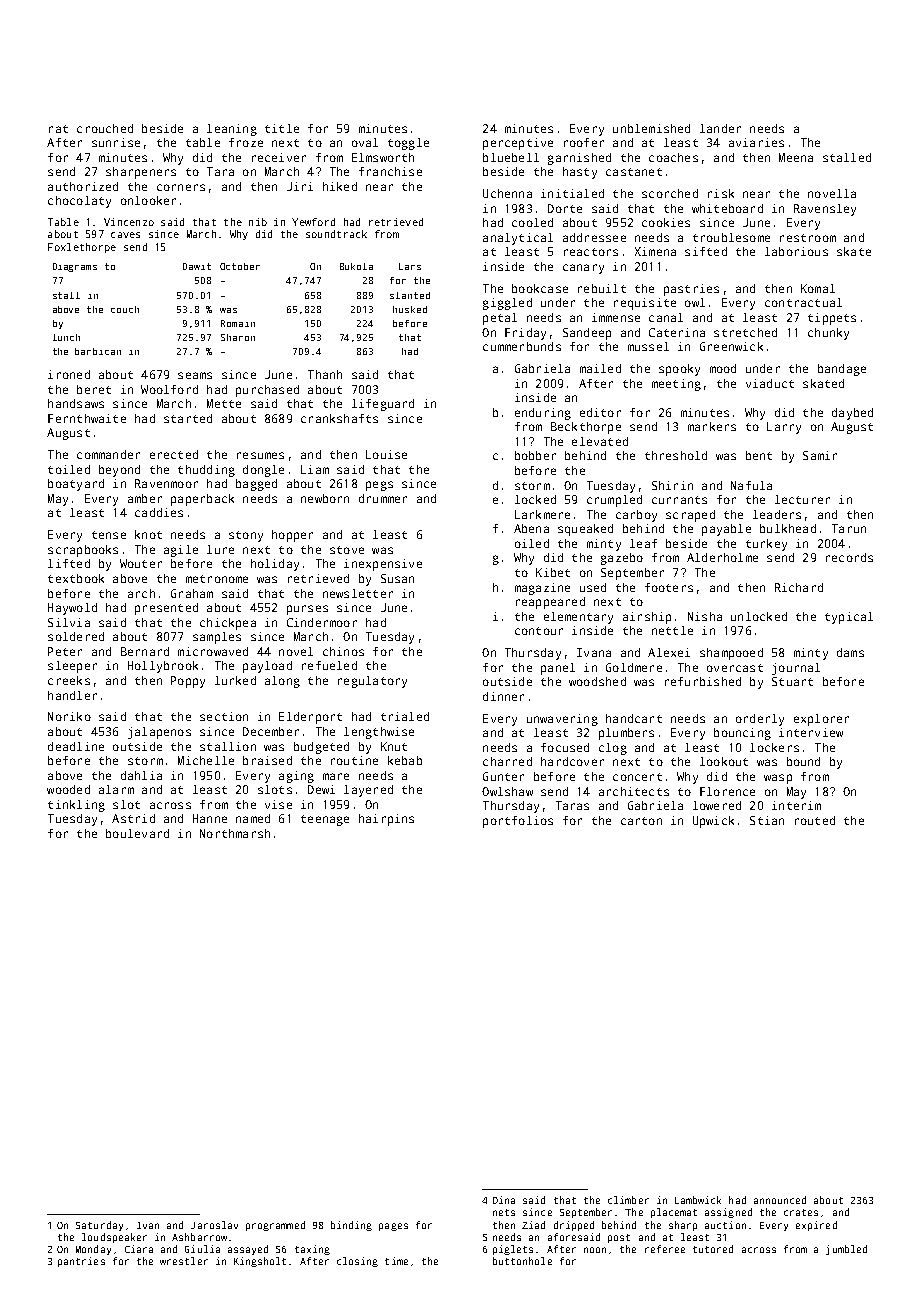 The height and width of the screenshot is (1308, 924). Describe the element at coordinates (184, 1261) in the screenshot. I see `wrestler` at that location.
